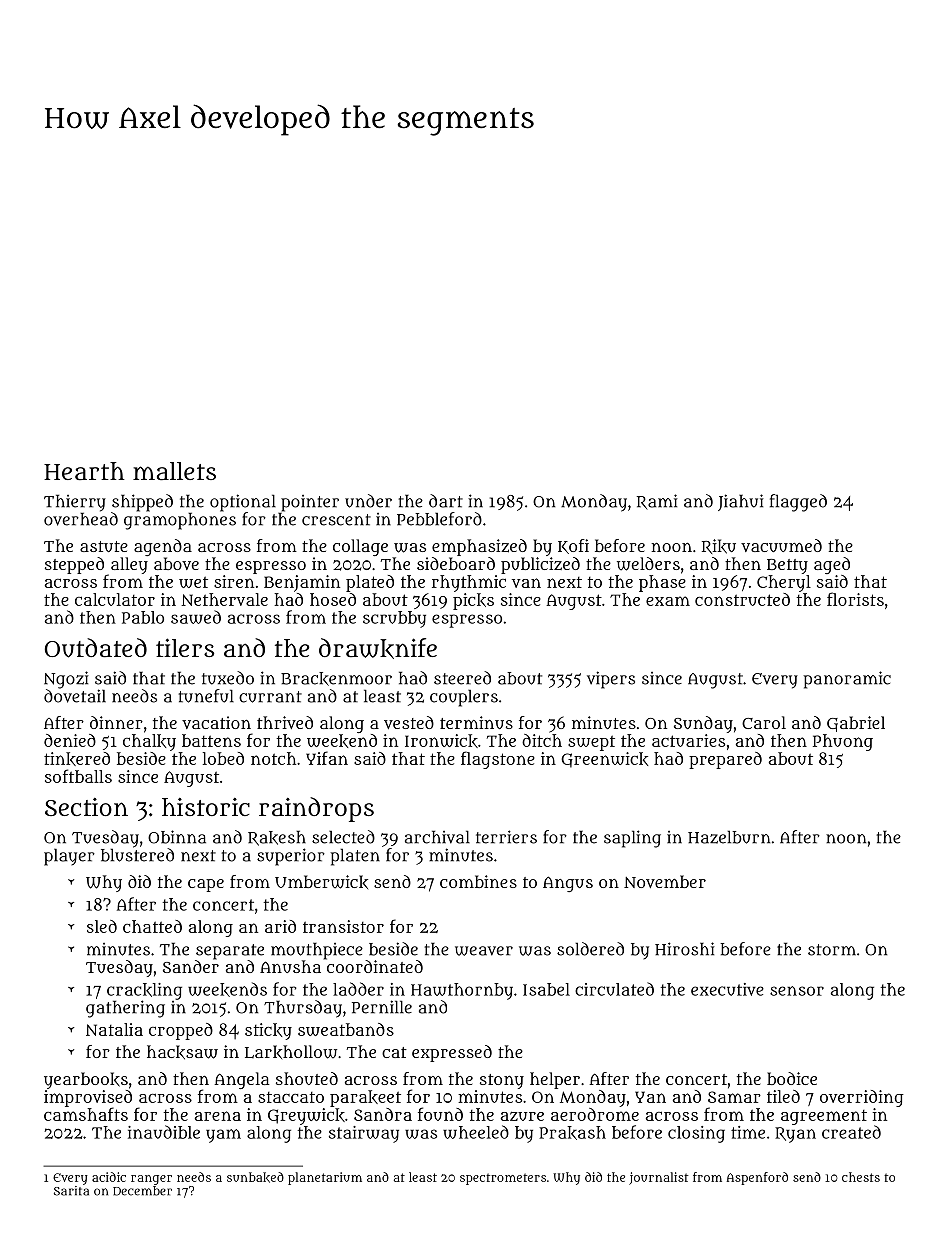  I want to click on chalky, so click(149, 742).
